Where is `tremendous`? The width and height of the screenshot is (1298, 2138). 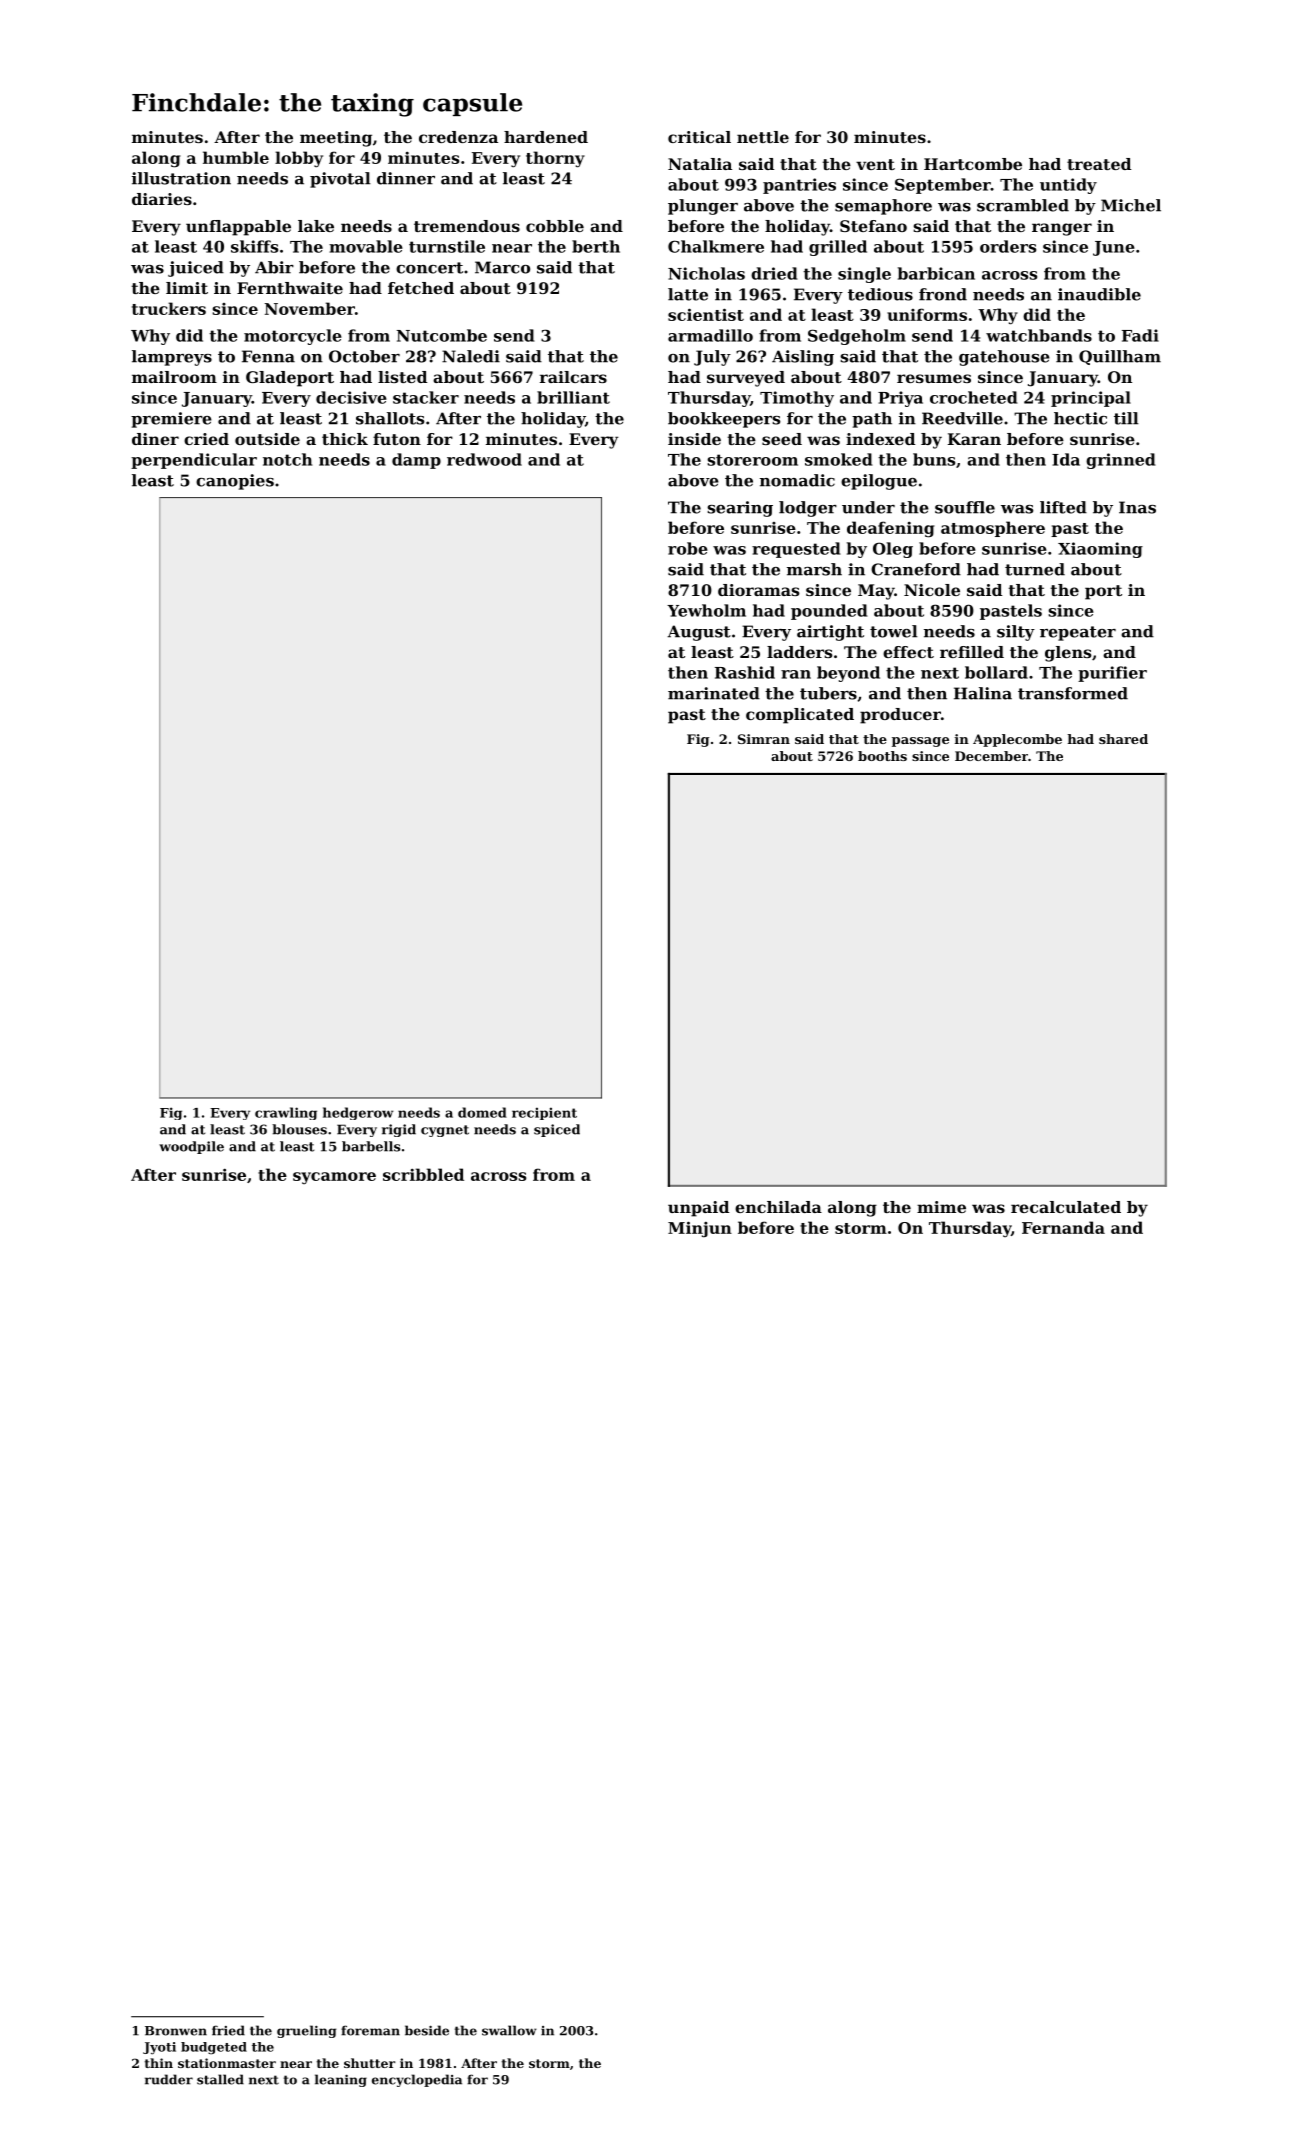
tremendous is located at coordinates (467, 226).
